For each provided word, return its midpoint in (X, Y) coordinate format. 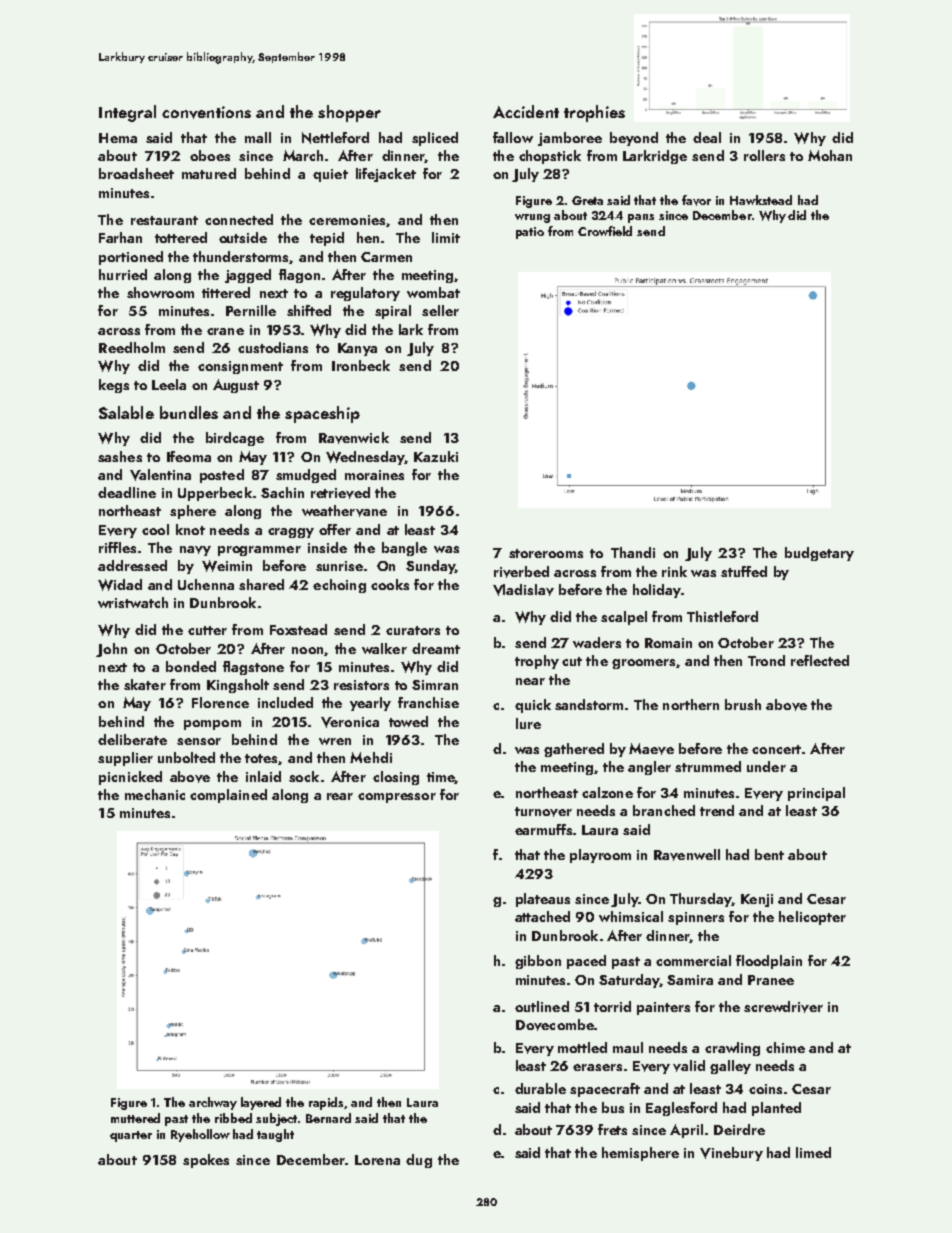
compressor (397, 798)
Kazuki (436, 456)
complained (228, 796)
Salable (126, 412)
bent (769, 854)
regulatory (365, 294)
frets (612, 1129)
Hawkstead (761, 200)
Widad (120, 585)
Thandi (633, 552)
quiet (330, 175)
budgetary (819, 554)
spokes (206, 1161)
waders (597, 642)
